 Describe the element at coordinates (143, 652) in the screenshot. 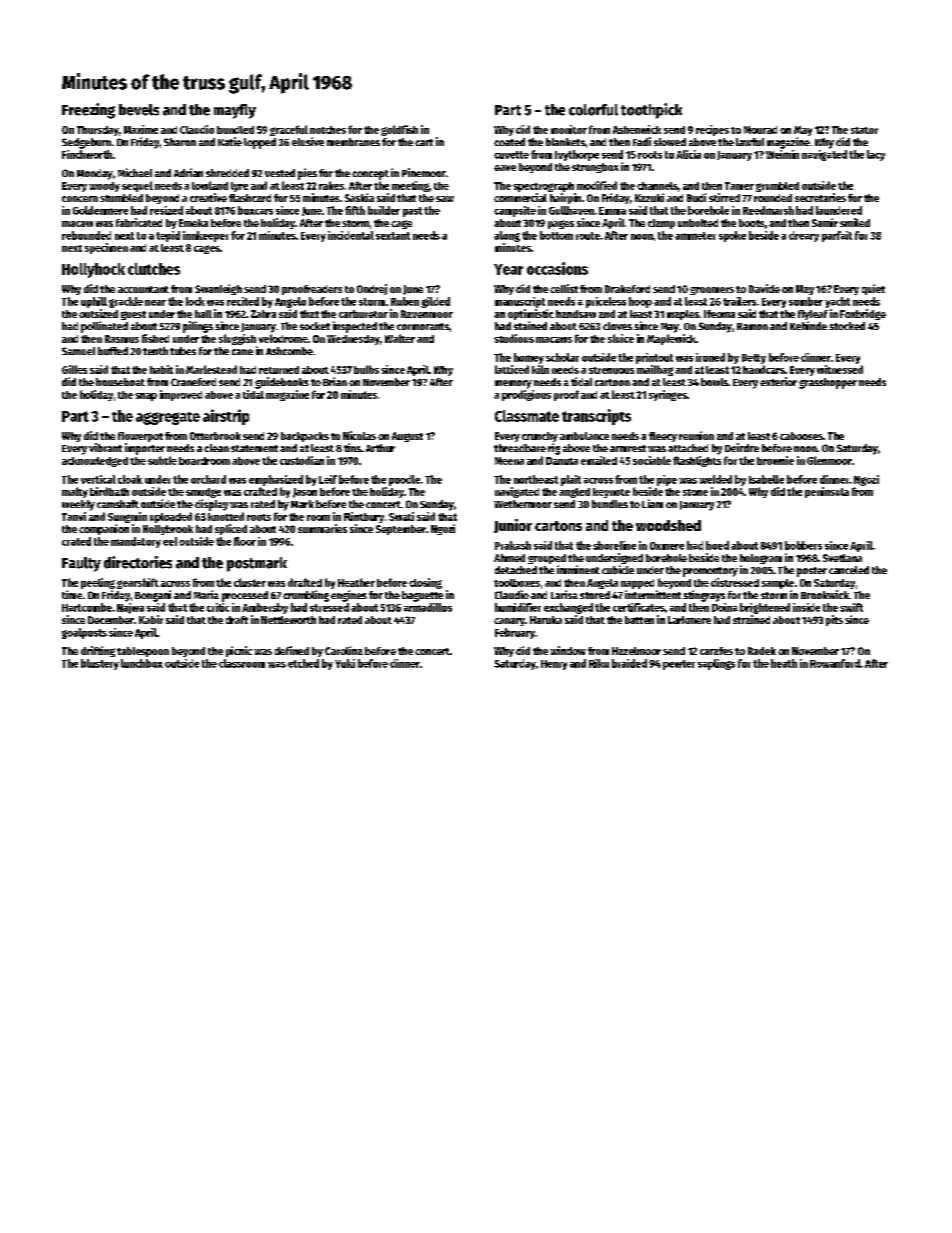

I see `tablespoon` at that location.
